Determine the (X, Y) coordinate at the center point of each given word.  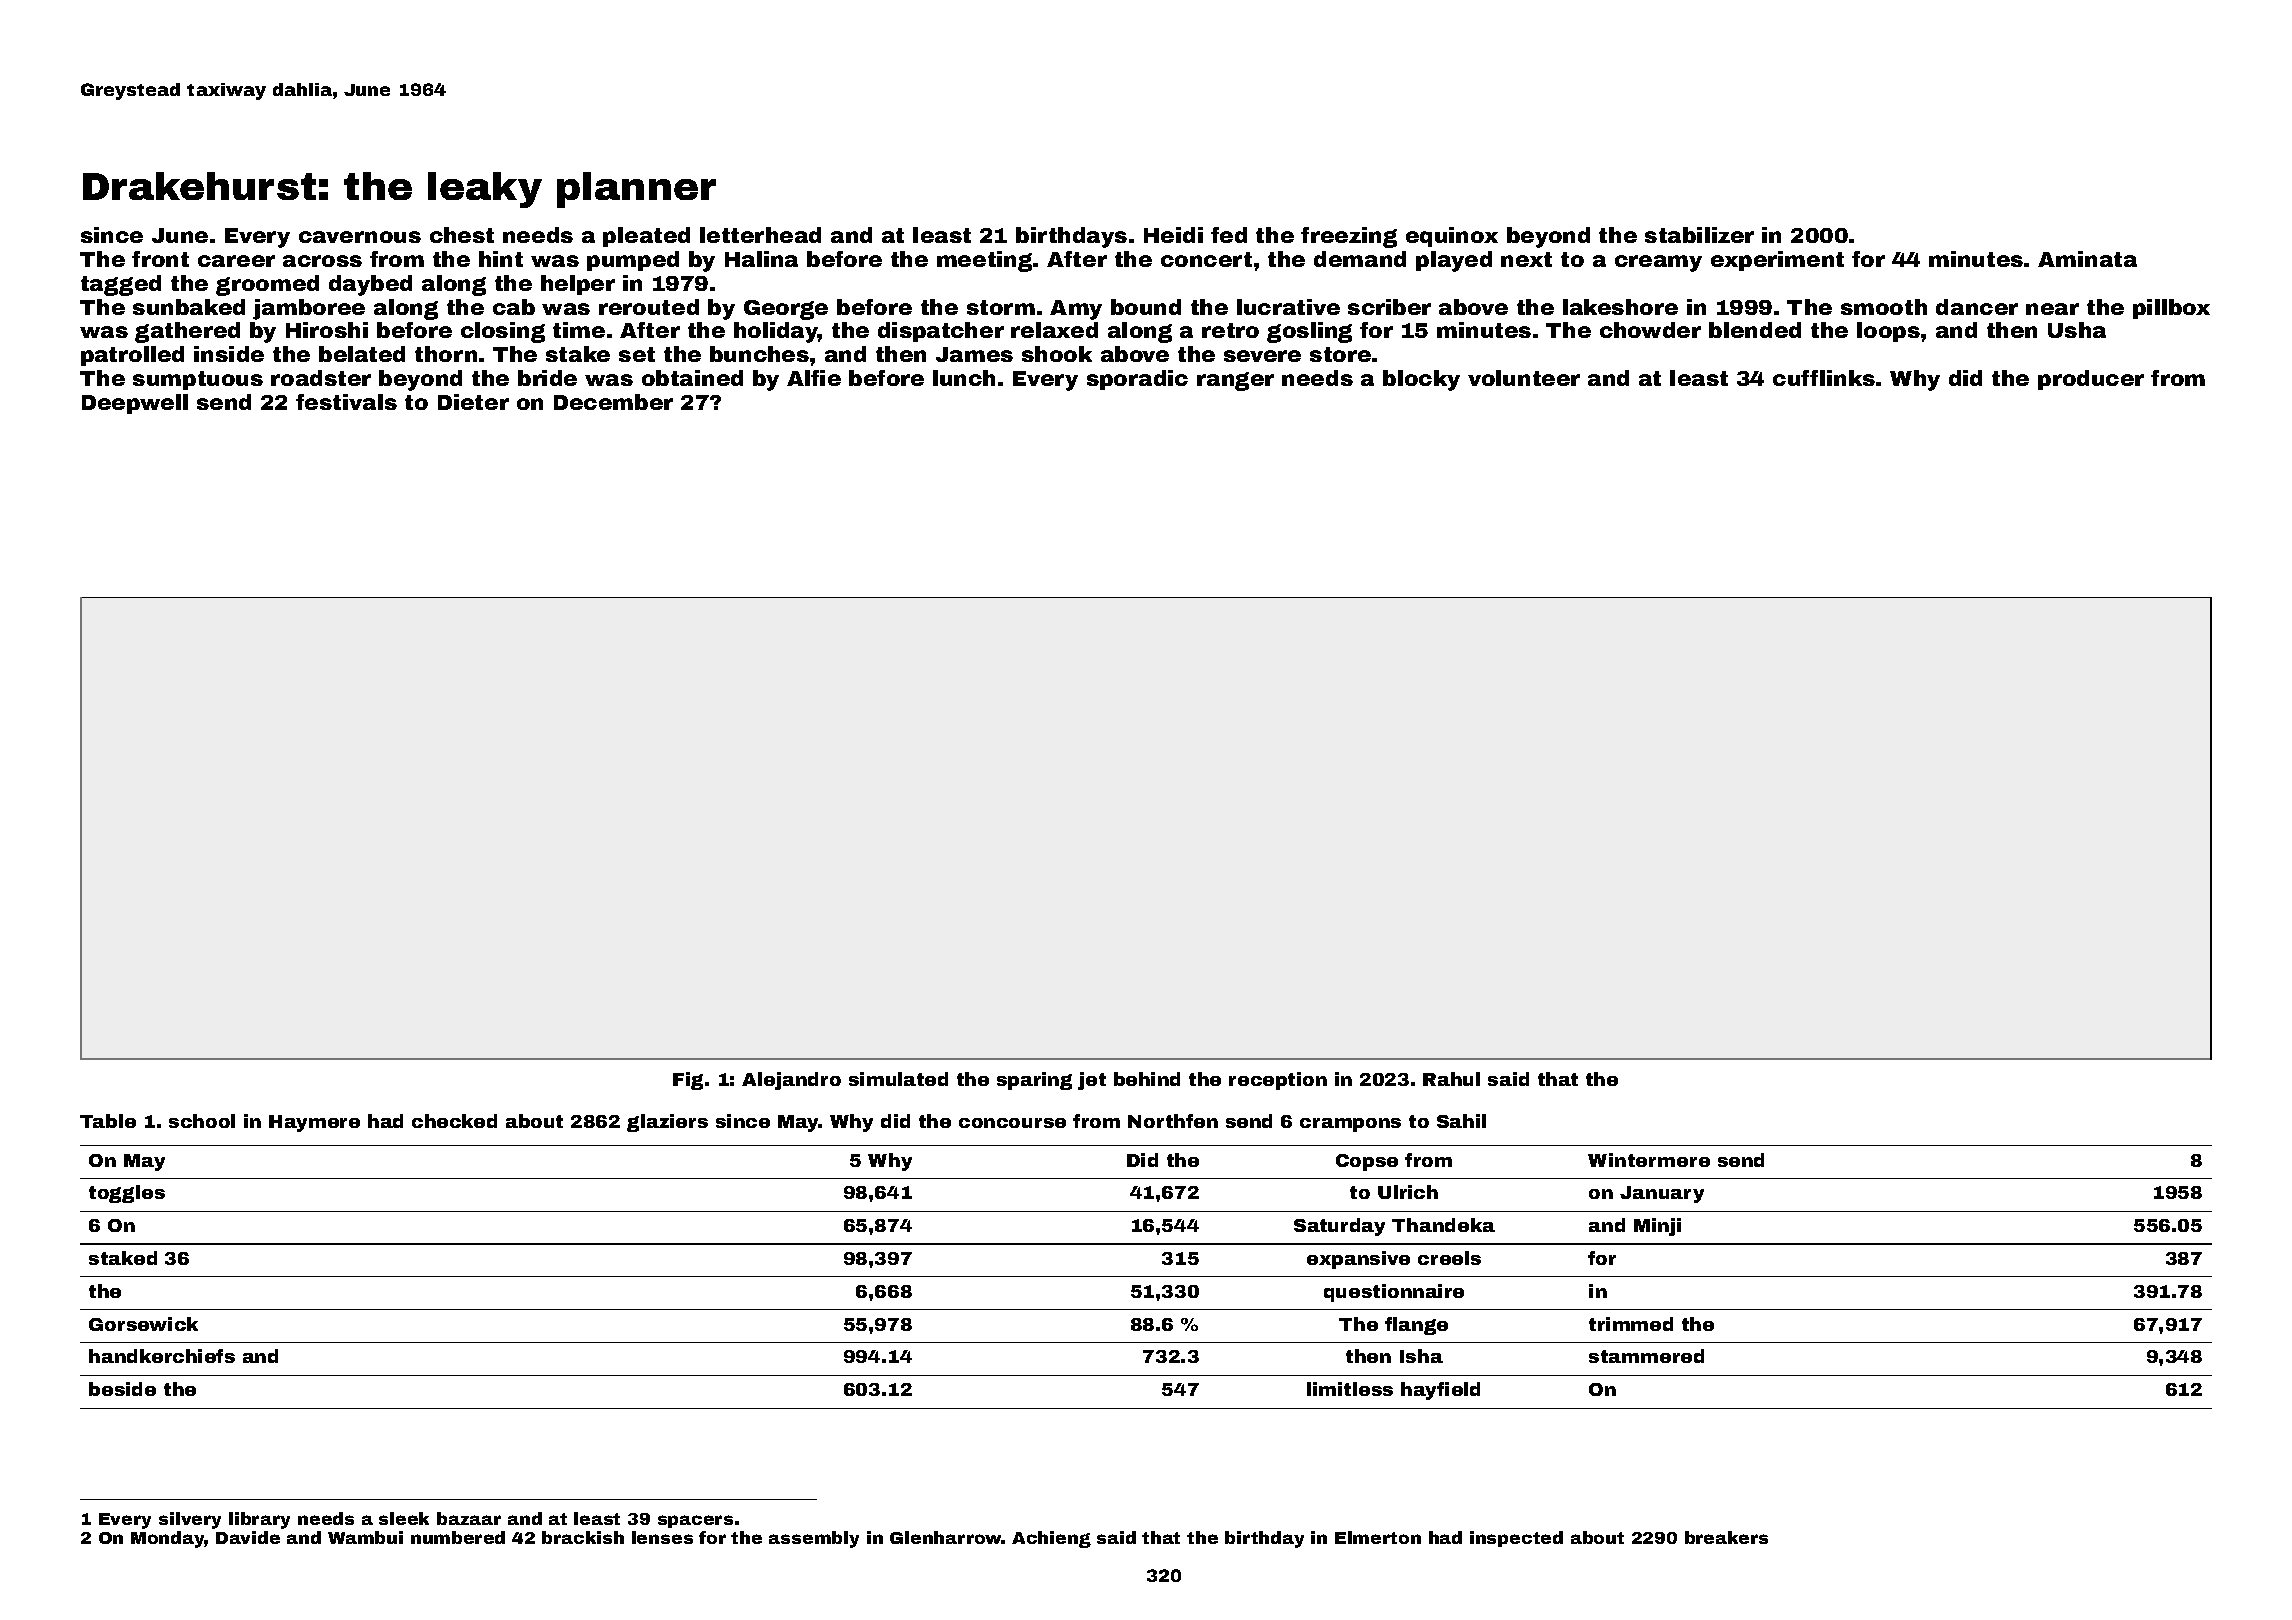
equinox (1452, 237)
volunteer (1524, 378)
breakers (1726, 1537)
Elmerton (1378, 1537)
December (613, 402)
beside (122, 1389)
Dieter (473, 402)
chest (462, 235)
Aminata (2087, 259)
